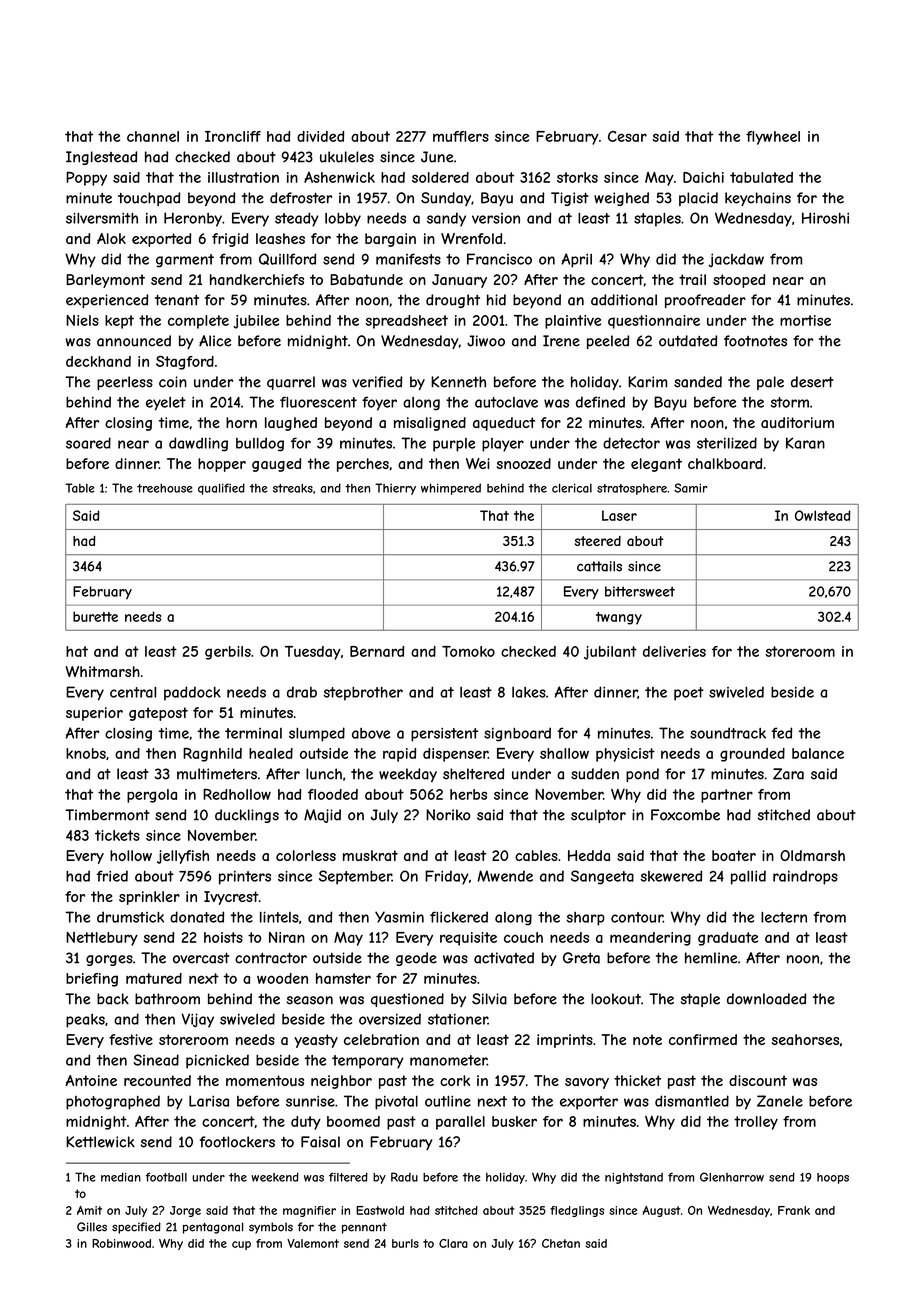 The height and width of the document is (1314, 924). I want to click on burls, so click(405, 1243).
